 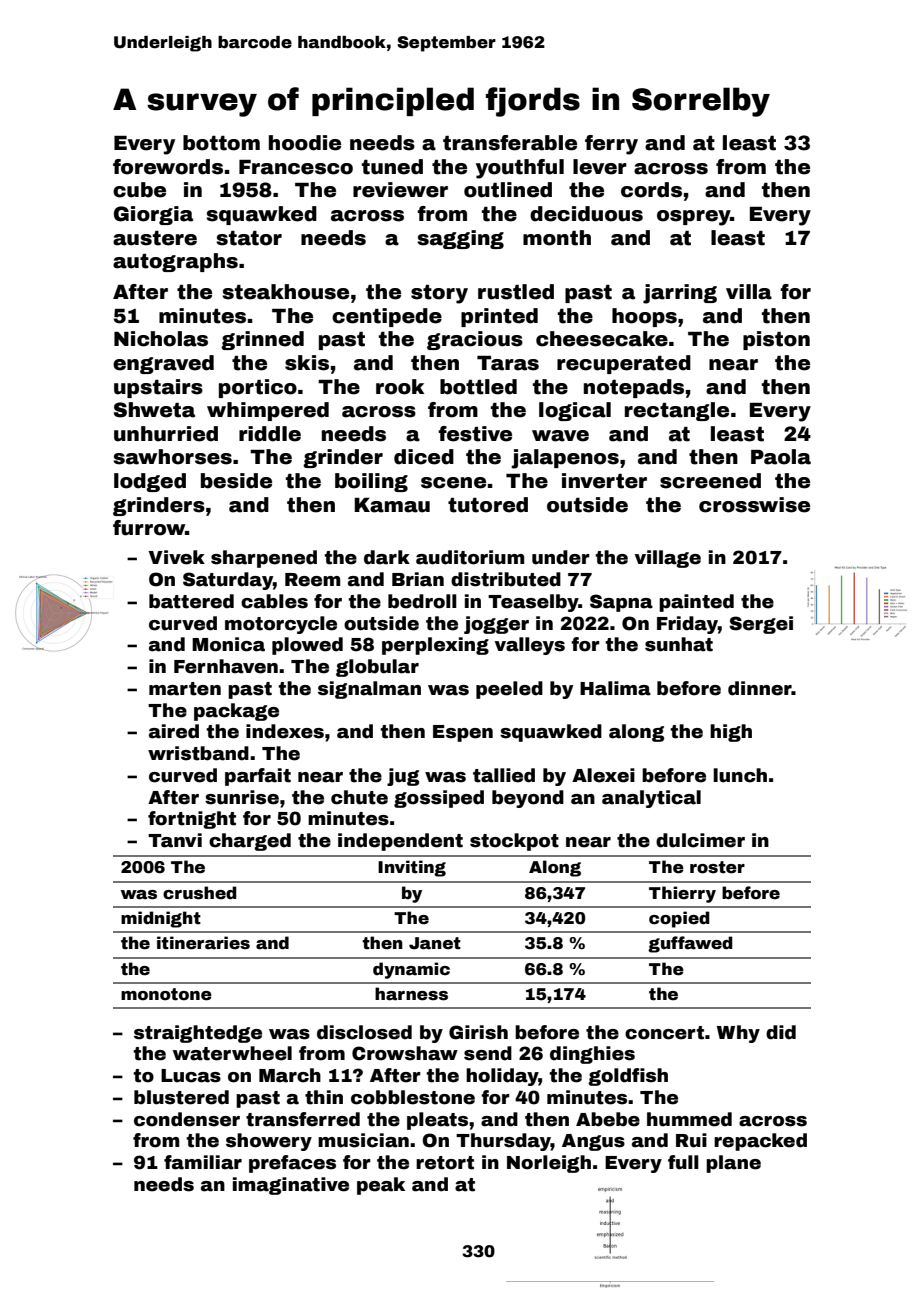 What do you see at coordinates (174, 731) in the screenshot?
I see `aired` at bounding box center [174, 731].
